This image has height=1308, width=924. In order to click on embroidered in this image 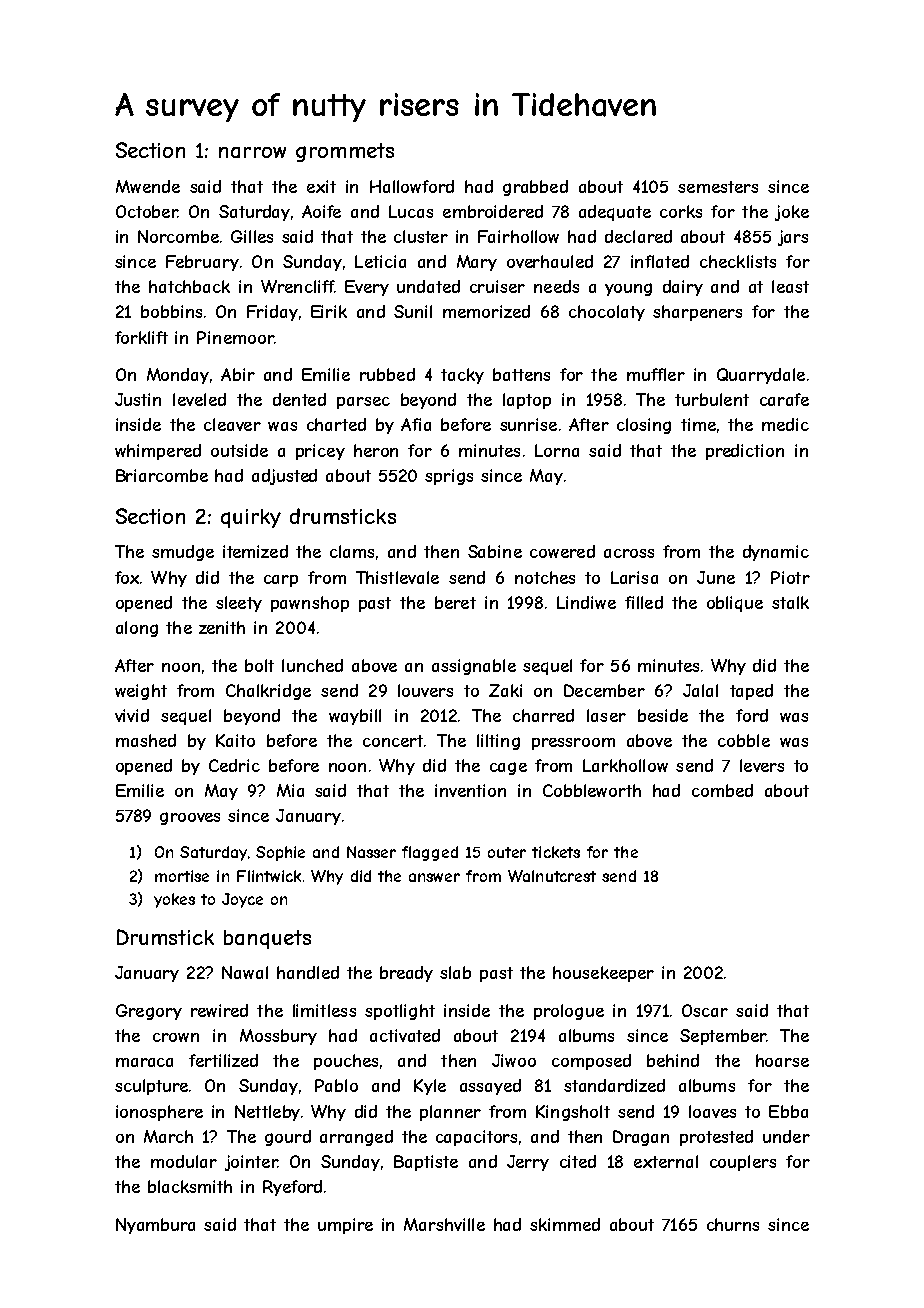, I will do `click(493, 211)`.
